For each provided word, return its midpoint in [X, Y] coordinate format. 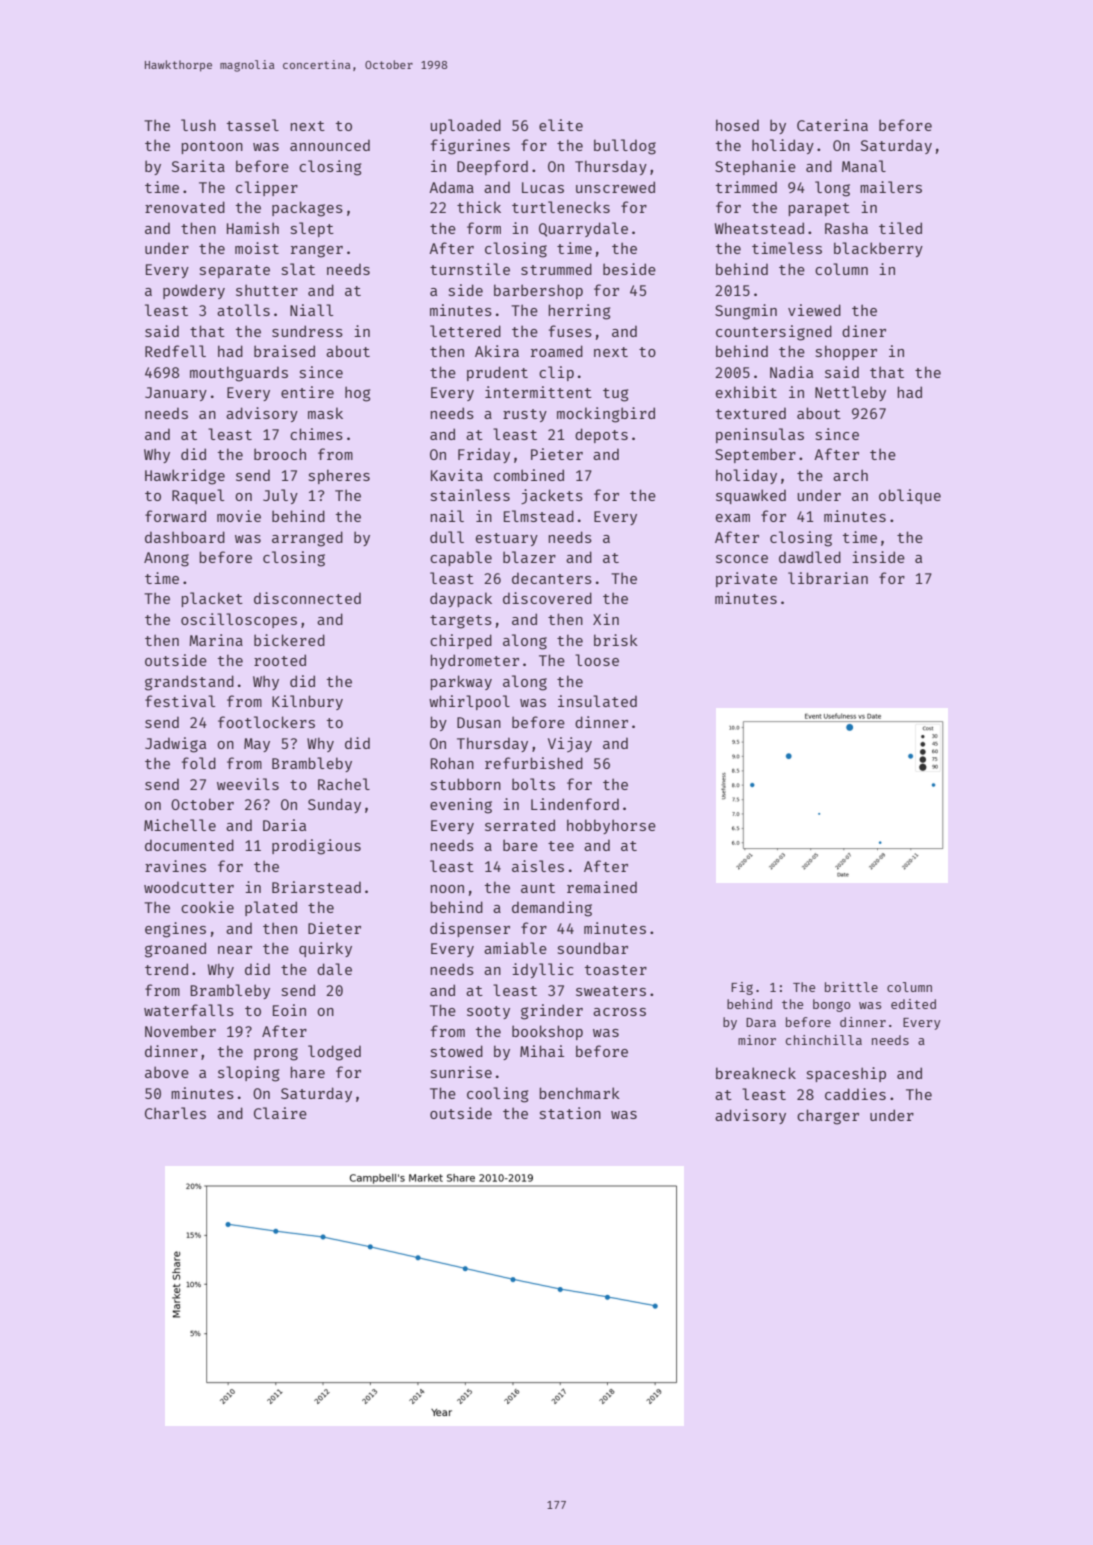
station [570, 1113]
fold [199, 763]
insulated [597, 701]
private [746, 579]
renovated [185, 207]
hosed [737, 125]
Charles [175, 1113]
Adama [451, 187]
